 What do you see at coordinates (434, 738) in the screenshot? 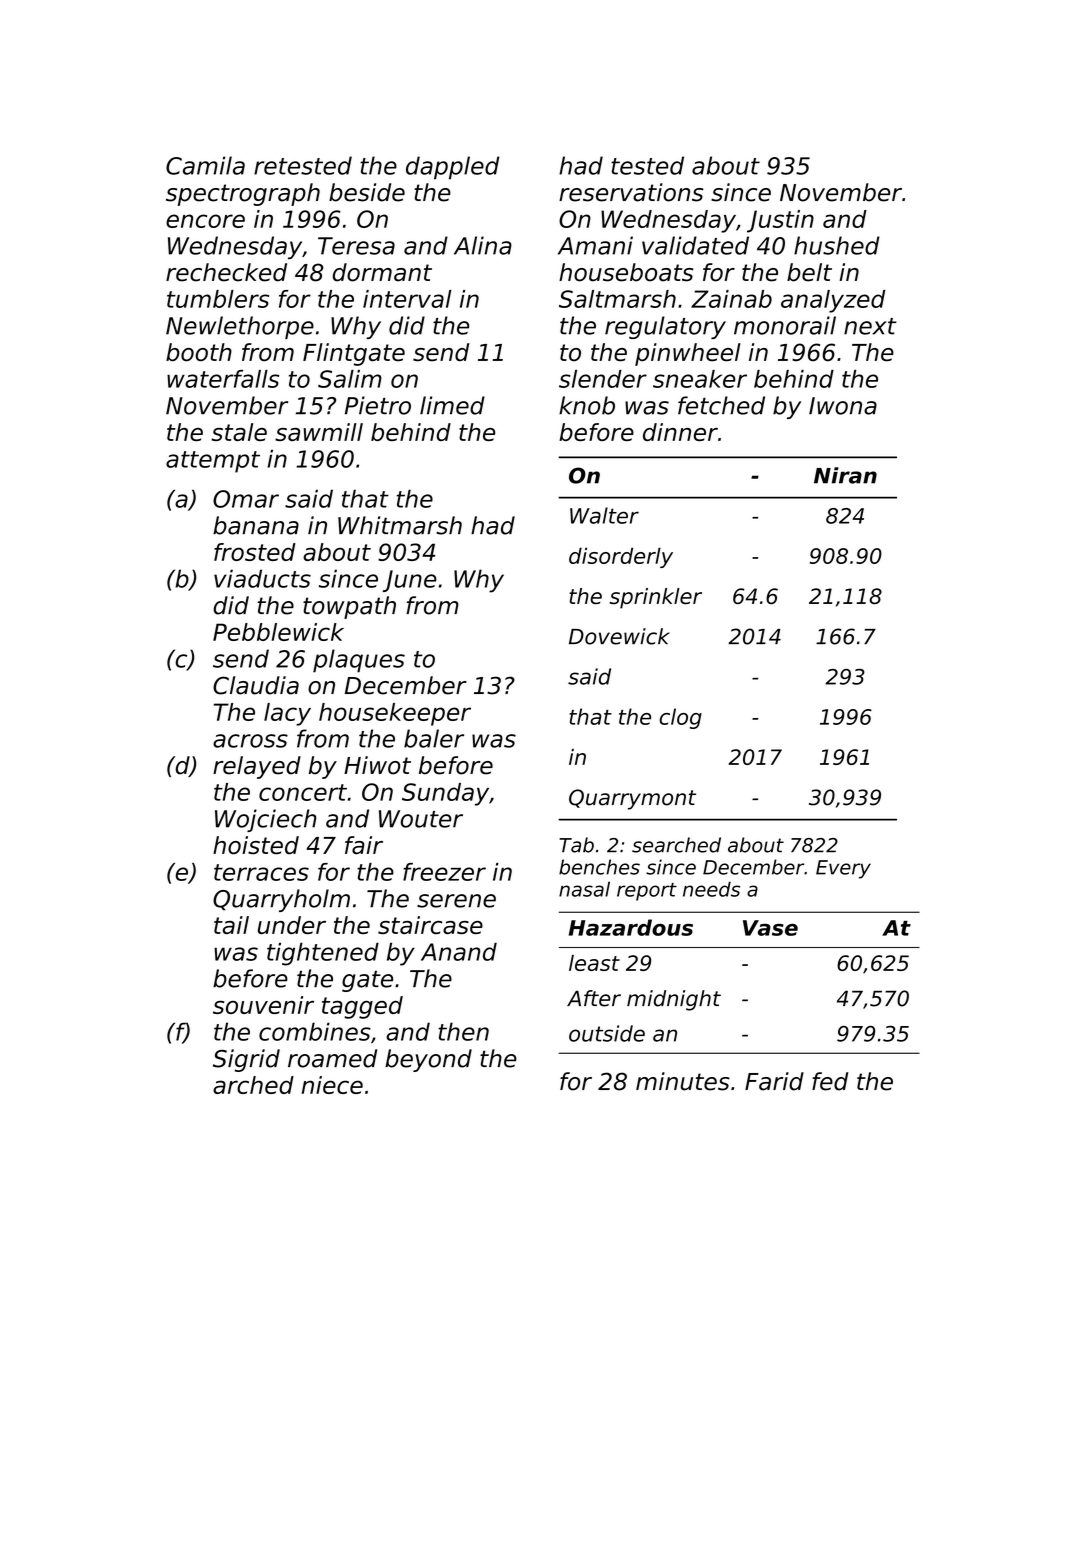
I see `baler` at bounding box center [434, 738].
